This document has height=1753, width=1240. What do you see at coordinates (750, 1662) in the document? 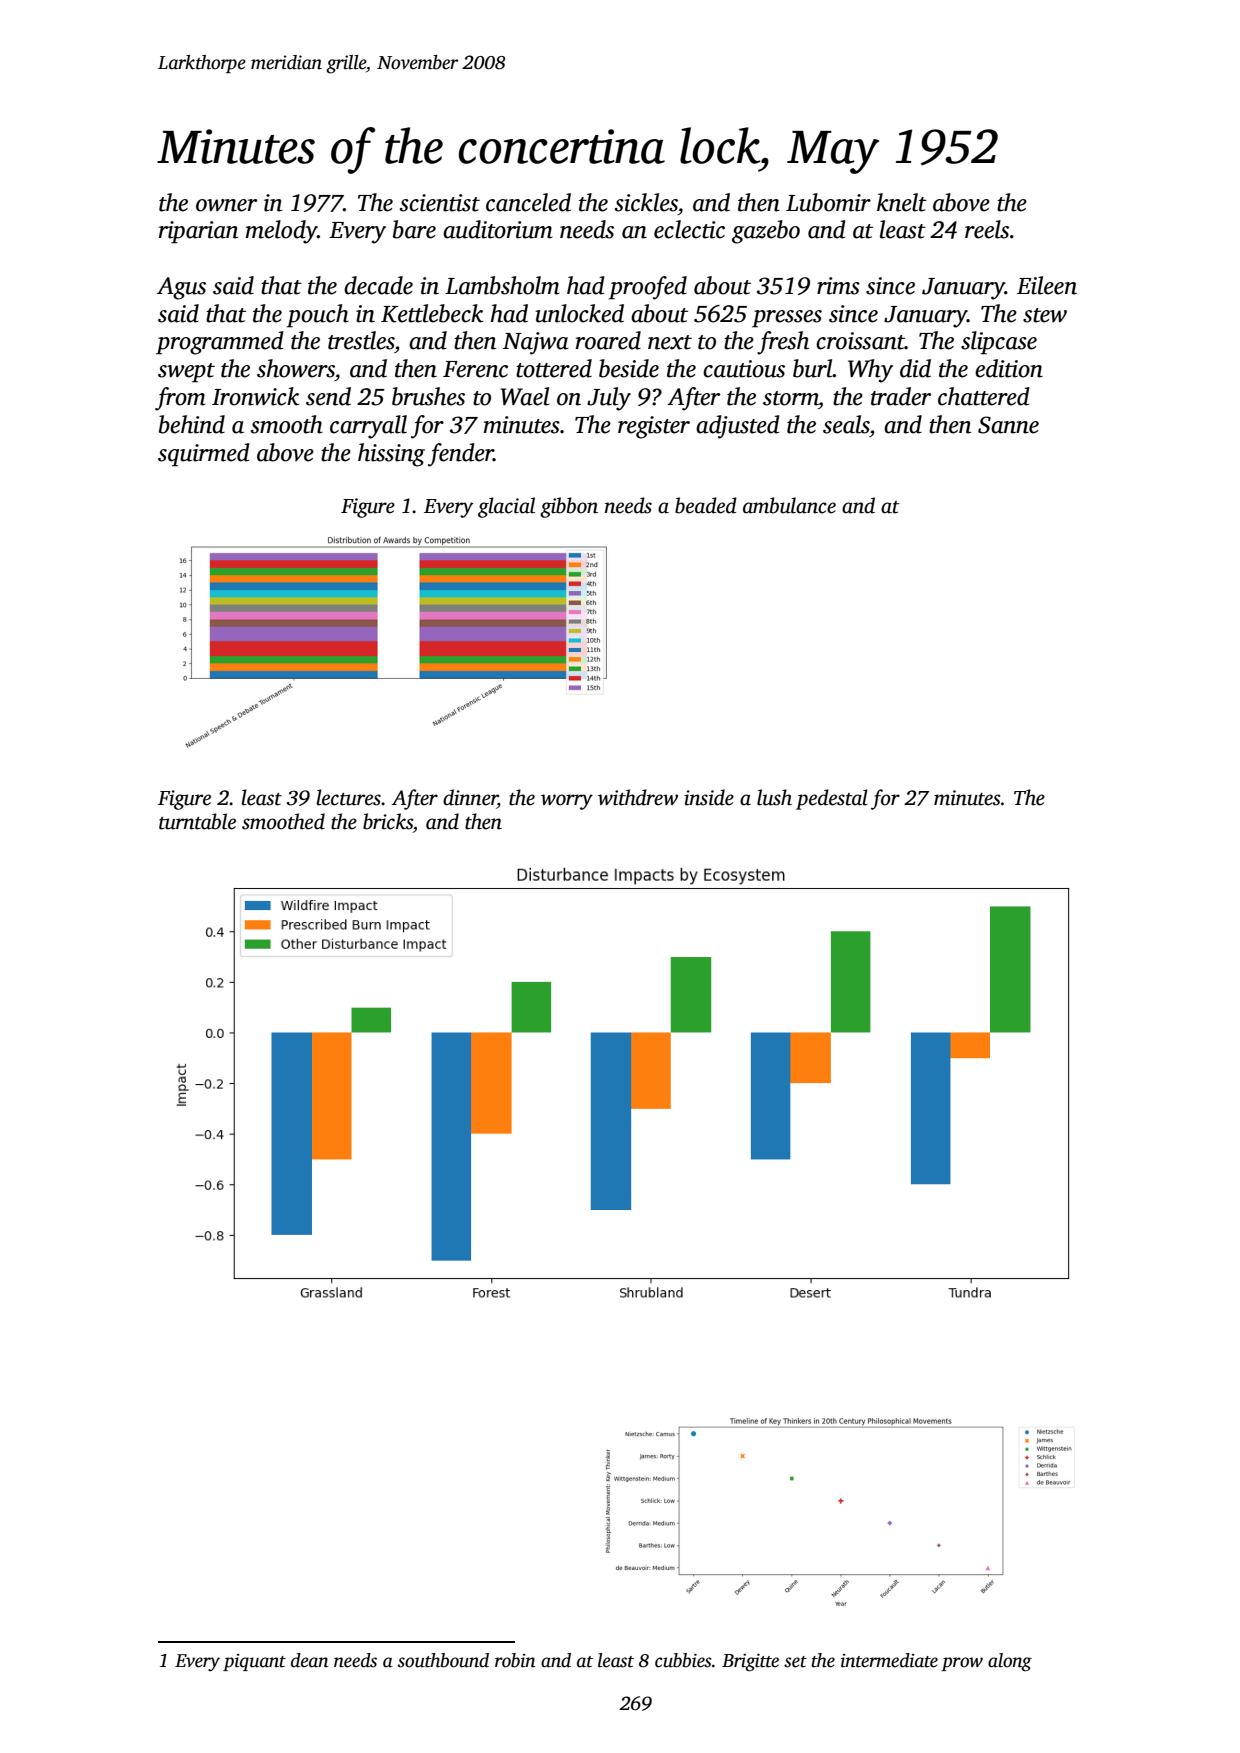
I see `Brigitte` at bounding box center [750, 1662].
